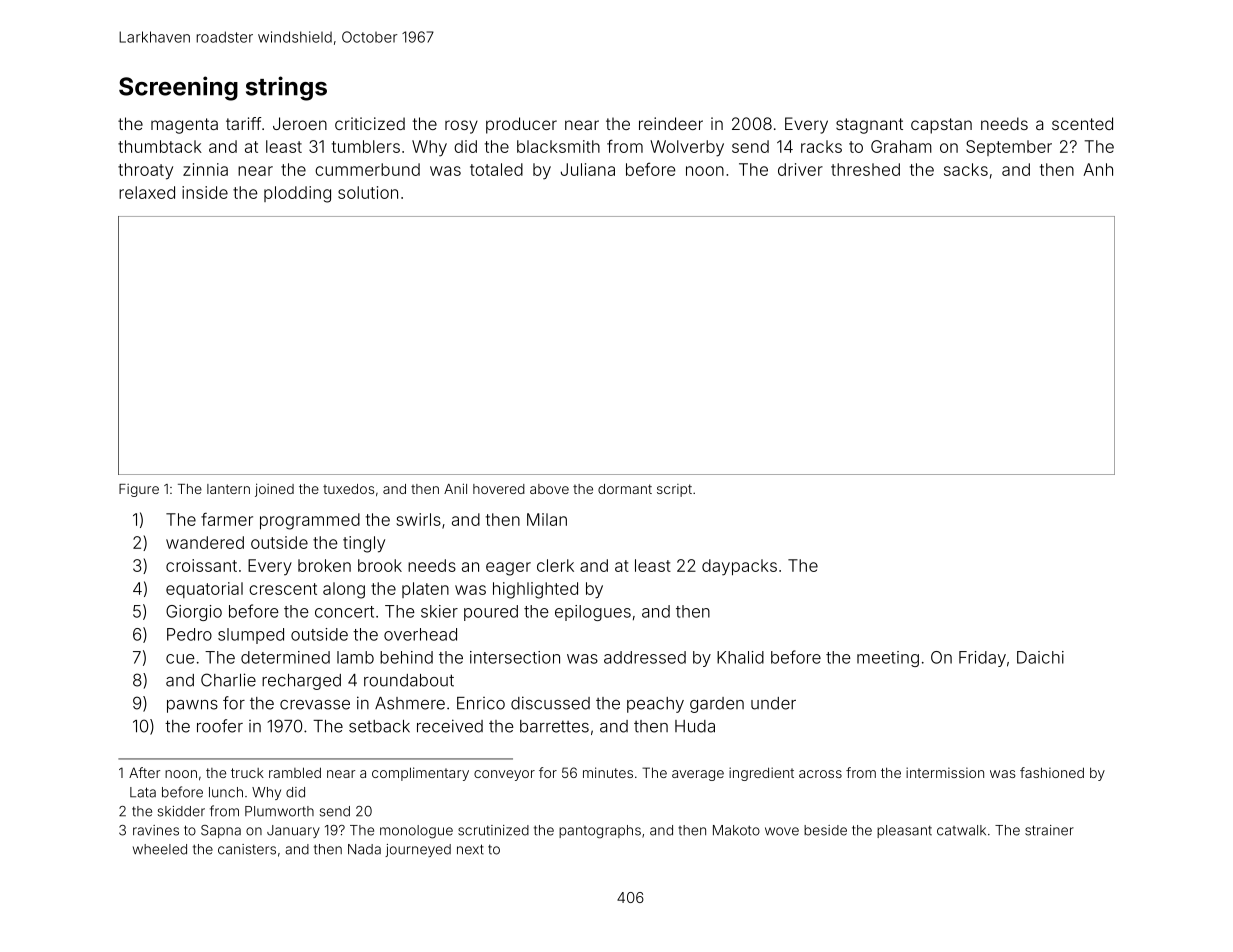 This screenshot has height=952, width=1233. I want to click on rambled, so click(295, 772).
